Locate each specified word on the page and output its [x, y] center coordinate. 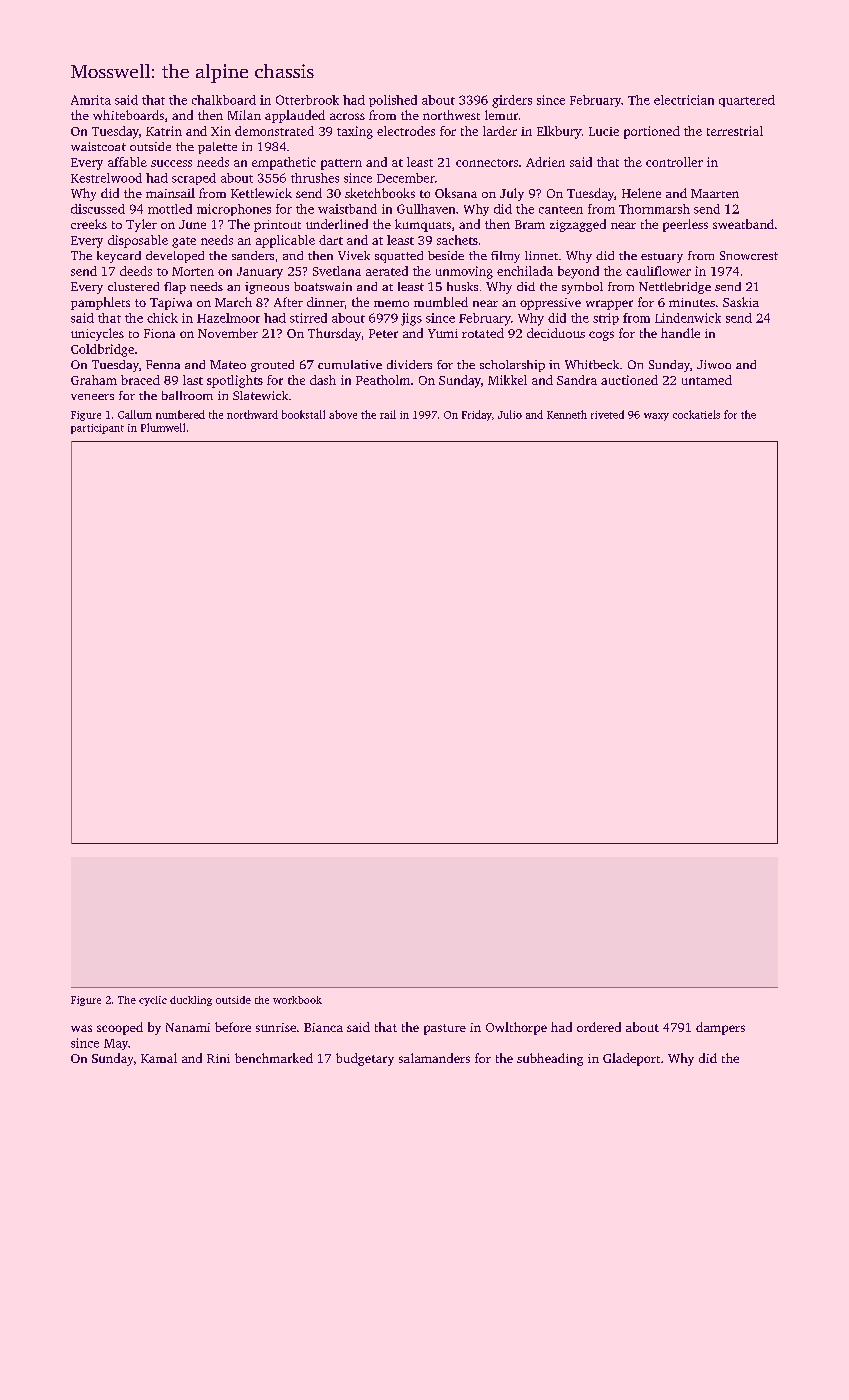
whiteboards [128, 115]
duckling [191, 1001]
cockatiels [696, 414]
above [343, 414]
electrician [684, 100]
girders [512, 101]
